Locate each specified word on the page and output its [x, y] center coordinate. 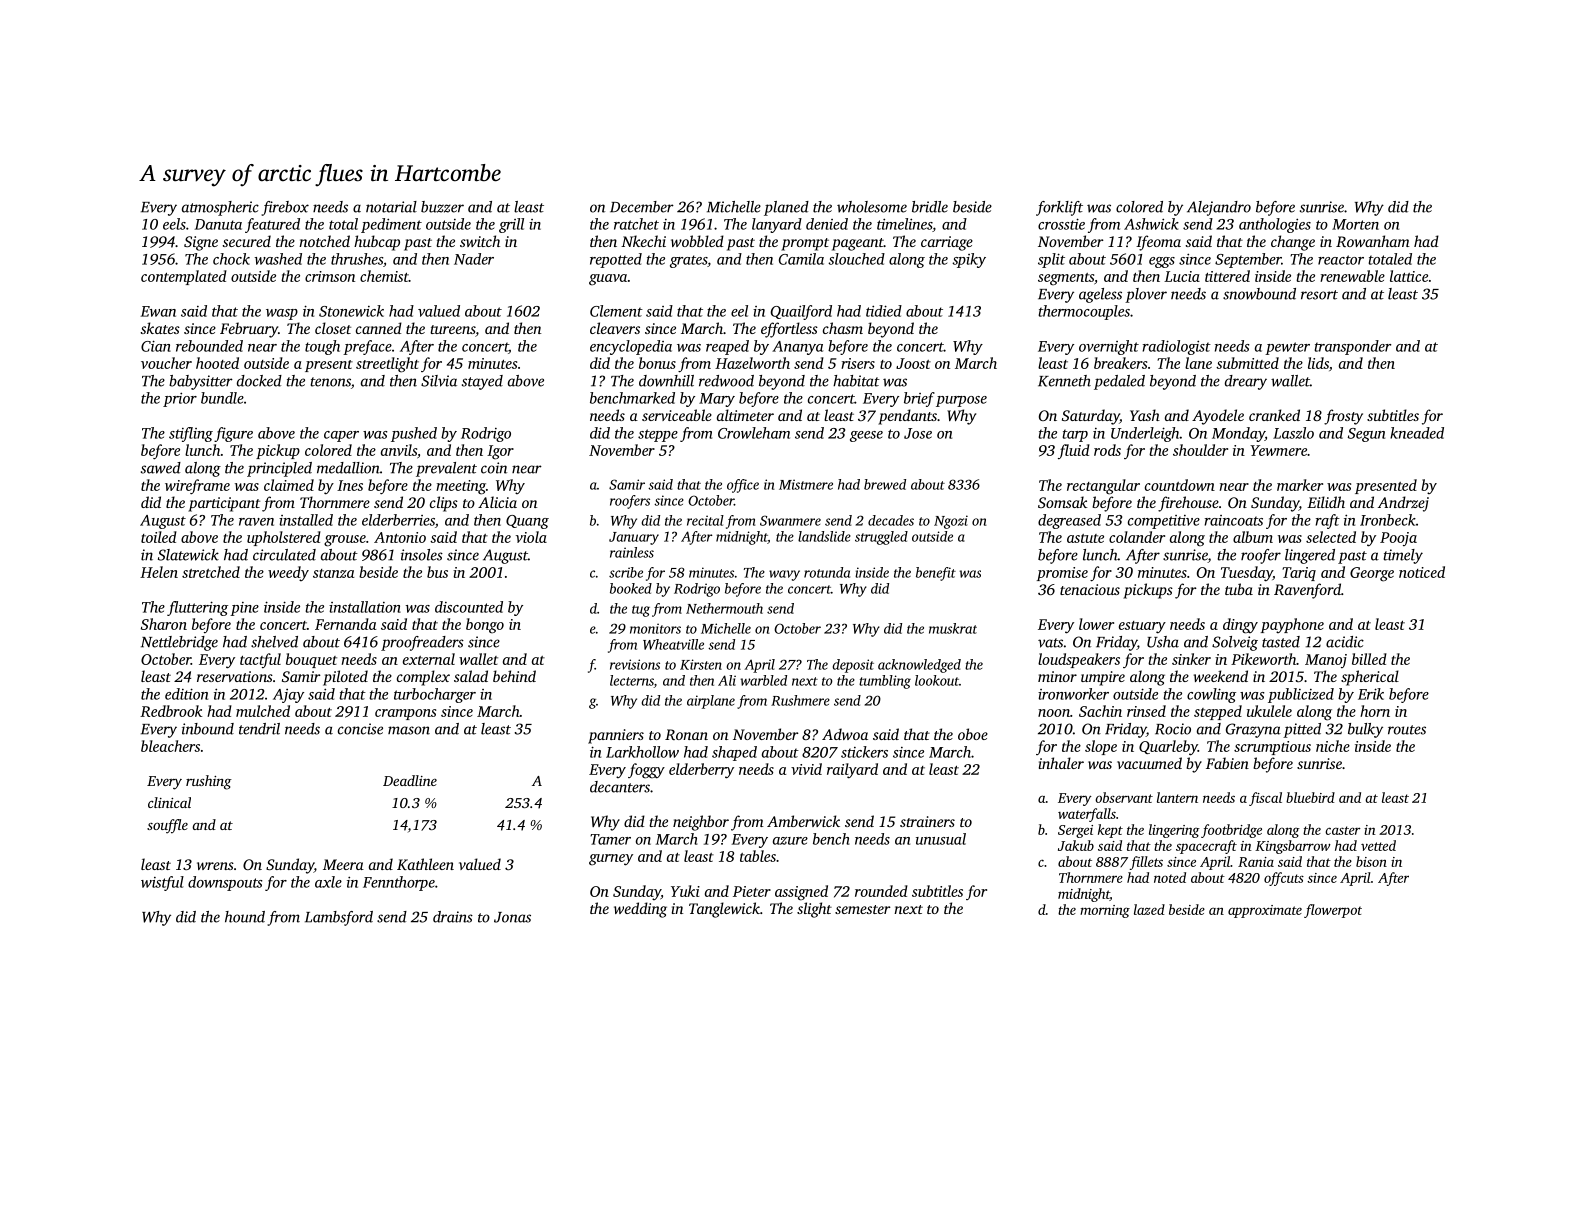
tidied [884, 311]
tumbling [885, 682]
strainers [927, 821]
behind [514, 676]
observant [1124, 797]
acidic [1345, 642]
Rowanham [1373, 241]
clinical [169, 802]
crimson [330, 276]
